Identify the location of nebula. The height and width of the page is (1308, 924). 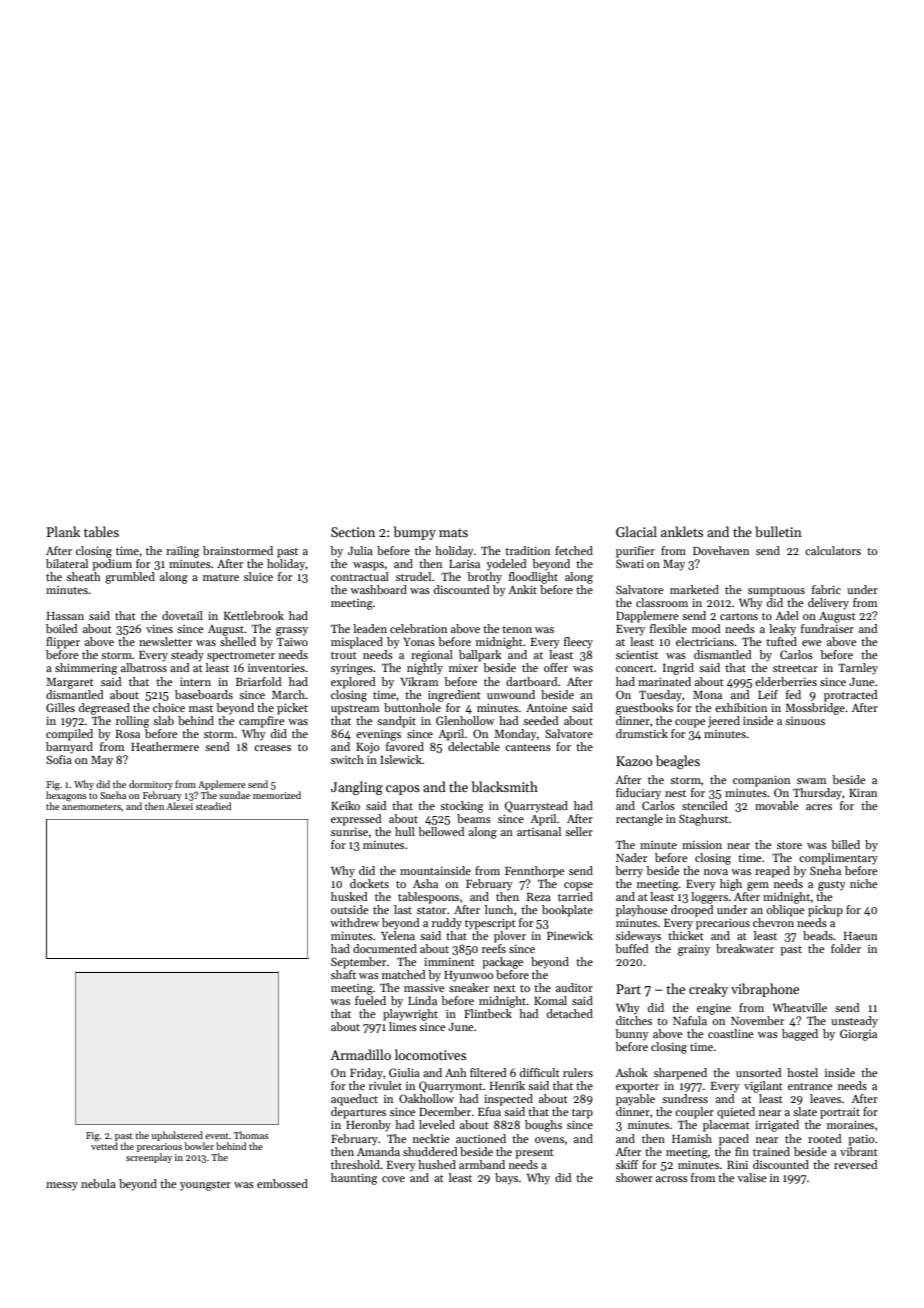
(98, 1183).
